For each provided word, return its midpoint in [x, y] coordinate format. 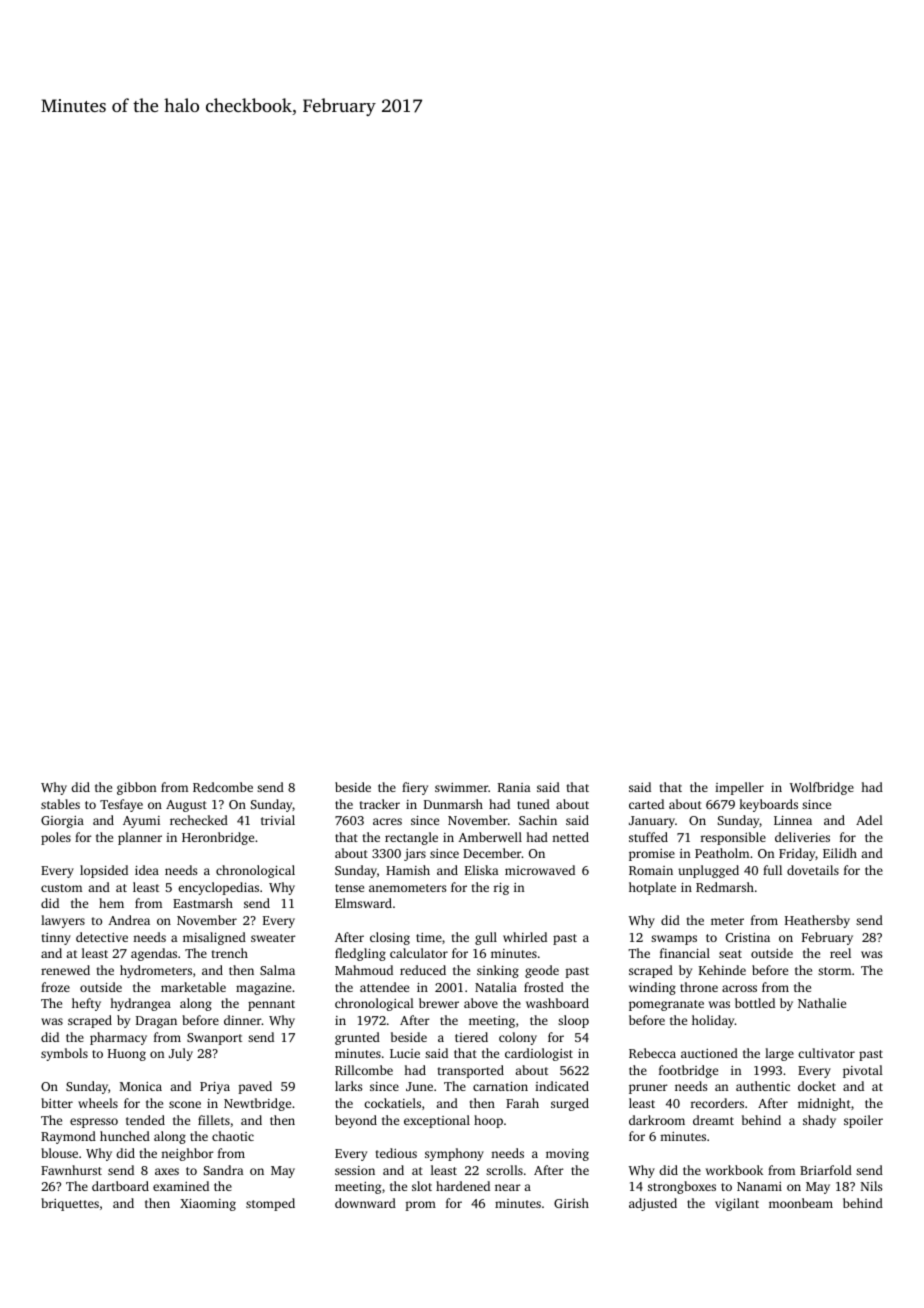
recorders [717, 1103]
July [181, 1054]
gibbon [137, 788]
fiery [415, 788]
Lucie [405, 1053]
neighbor [187, 1154]
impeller [739, 788]
